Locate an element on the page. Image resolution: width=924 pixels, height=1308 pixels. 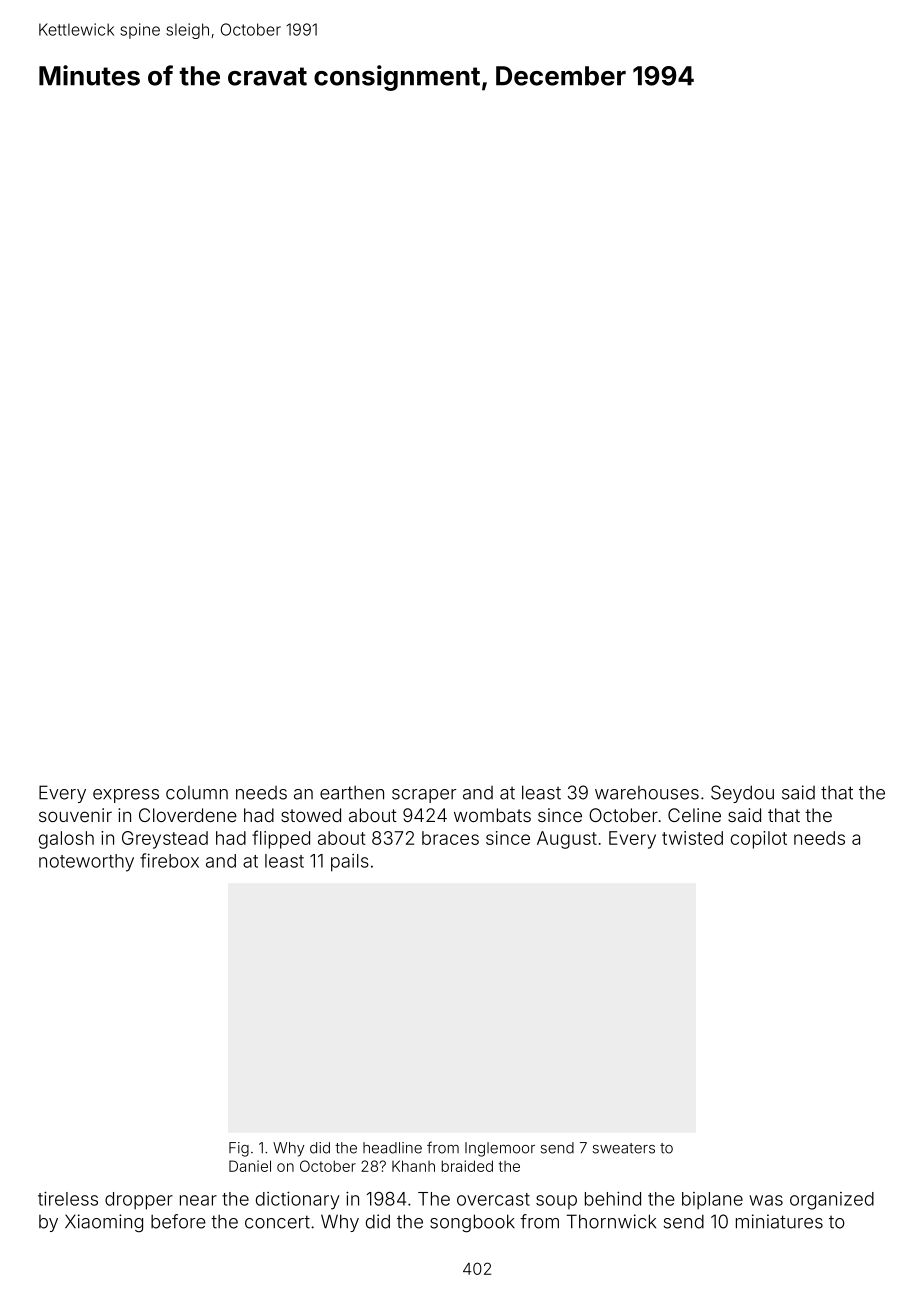
Xiaoming is located at coordinates (104, 1223).
